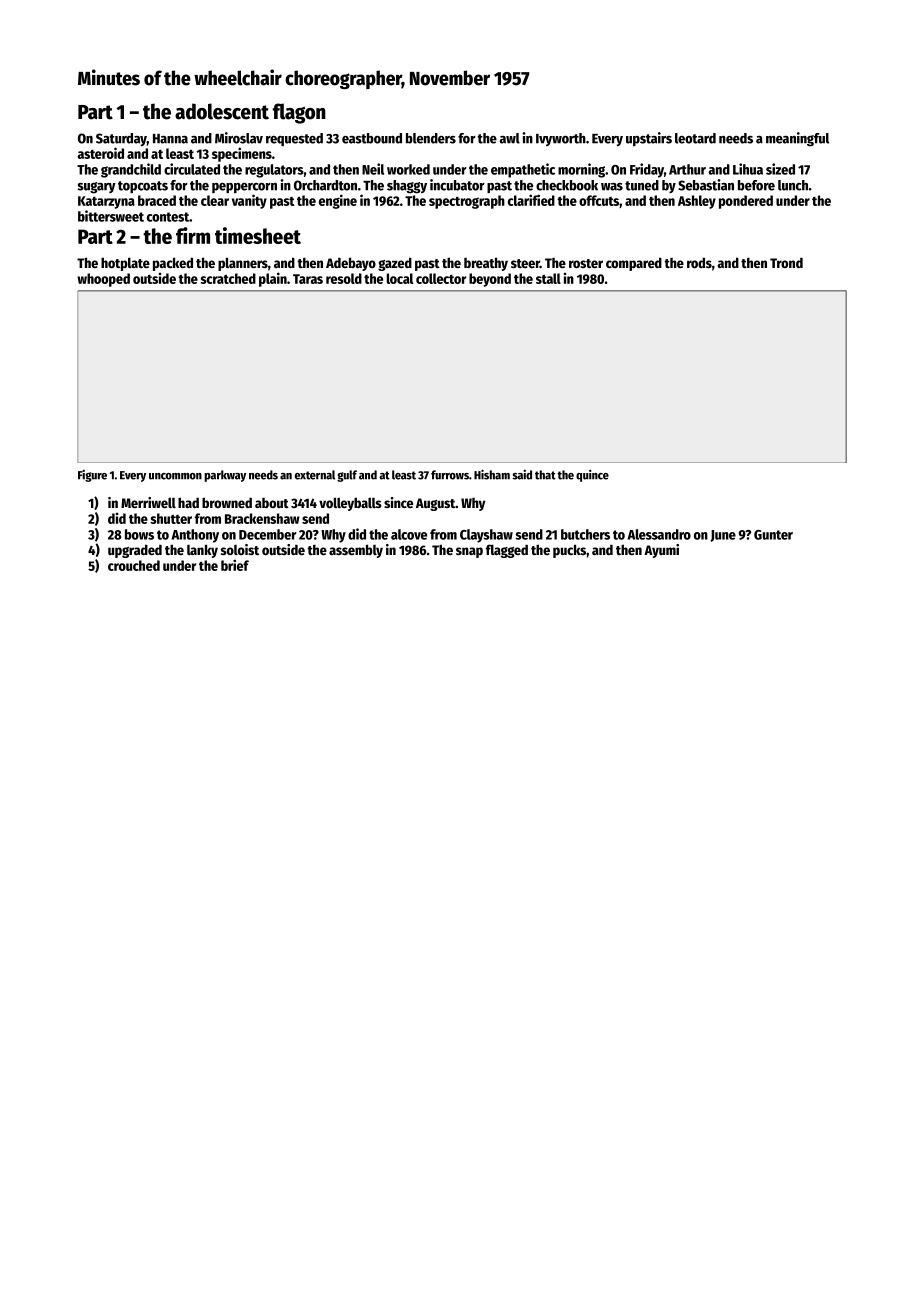 The image size is (924, 1308). Describe the element at coordinates (436, 504) in the image. I see `August` at that location.
